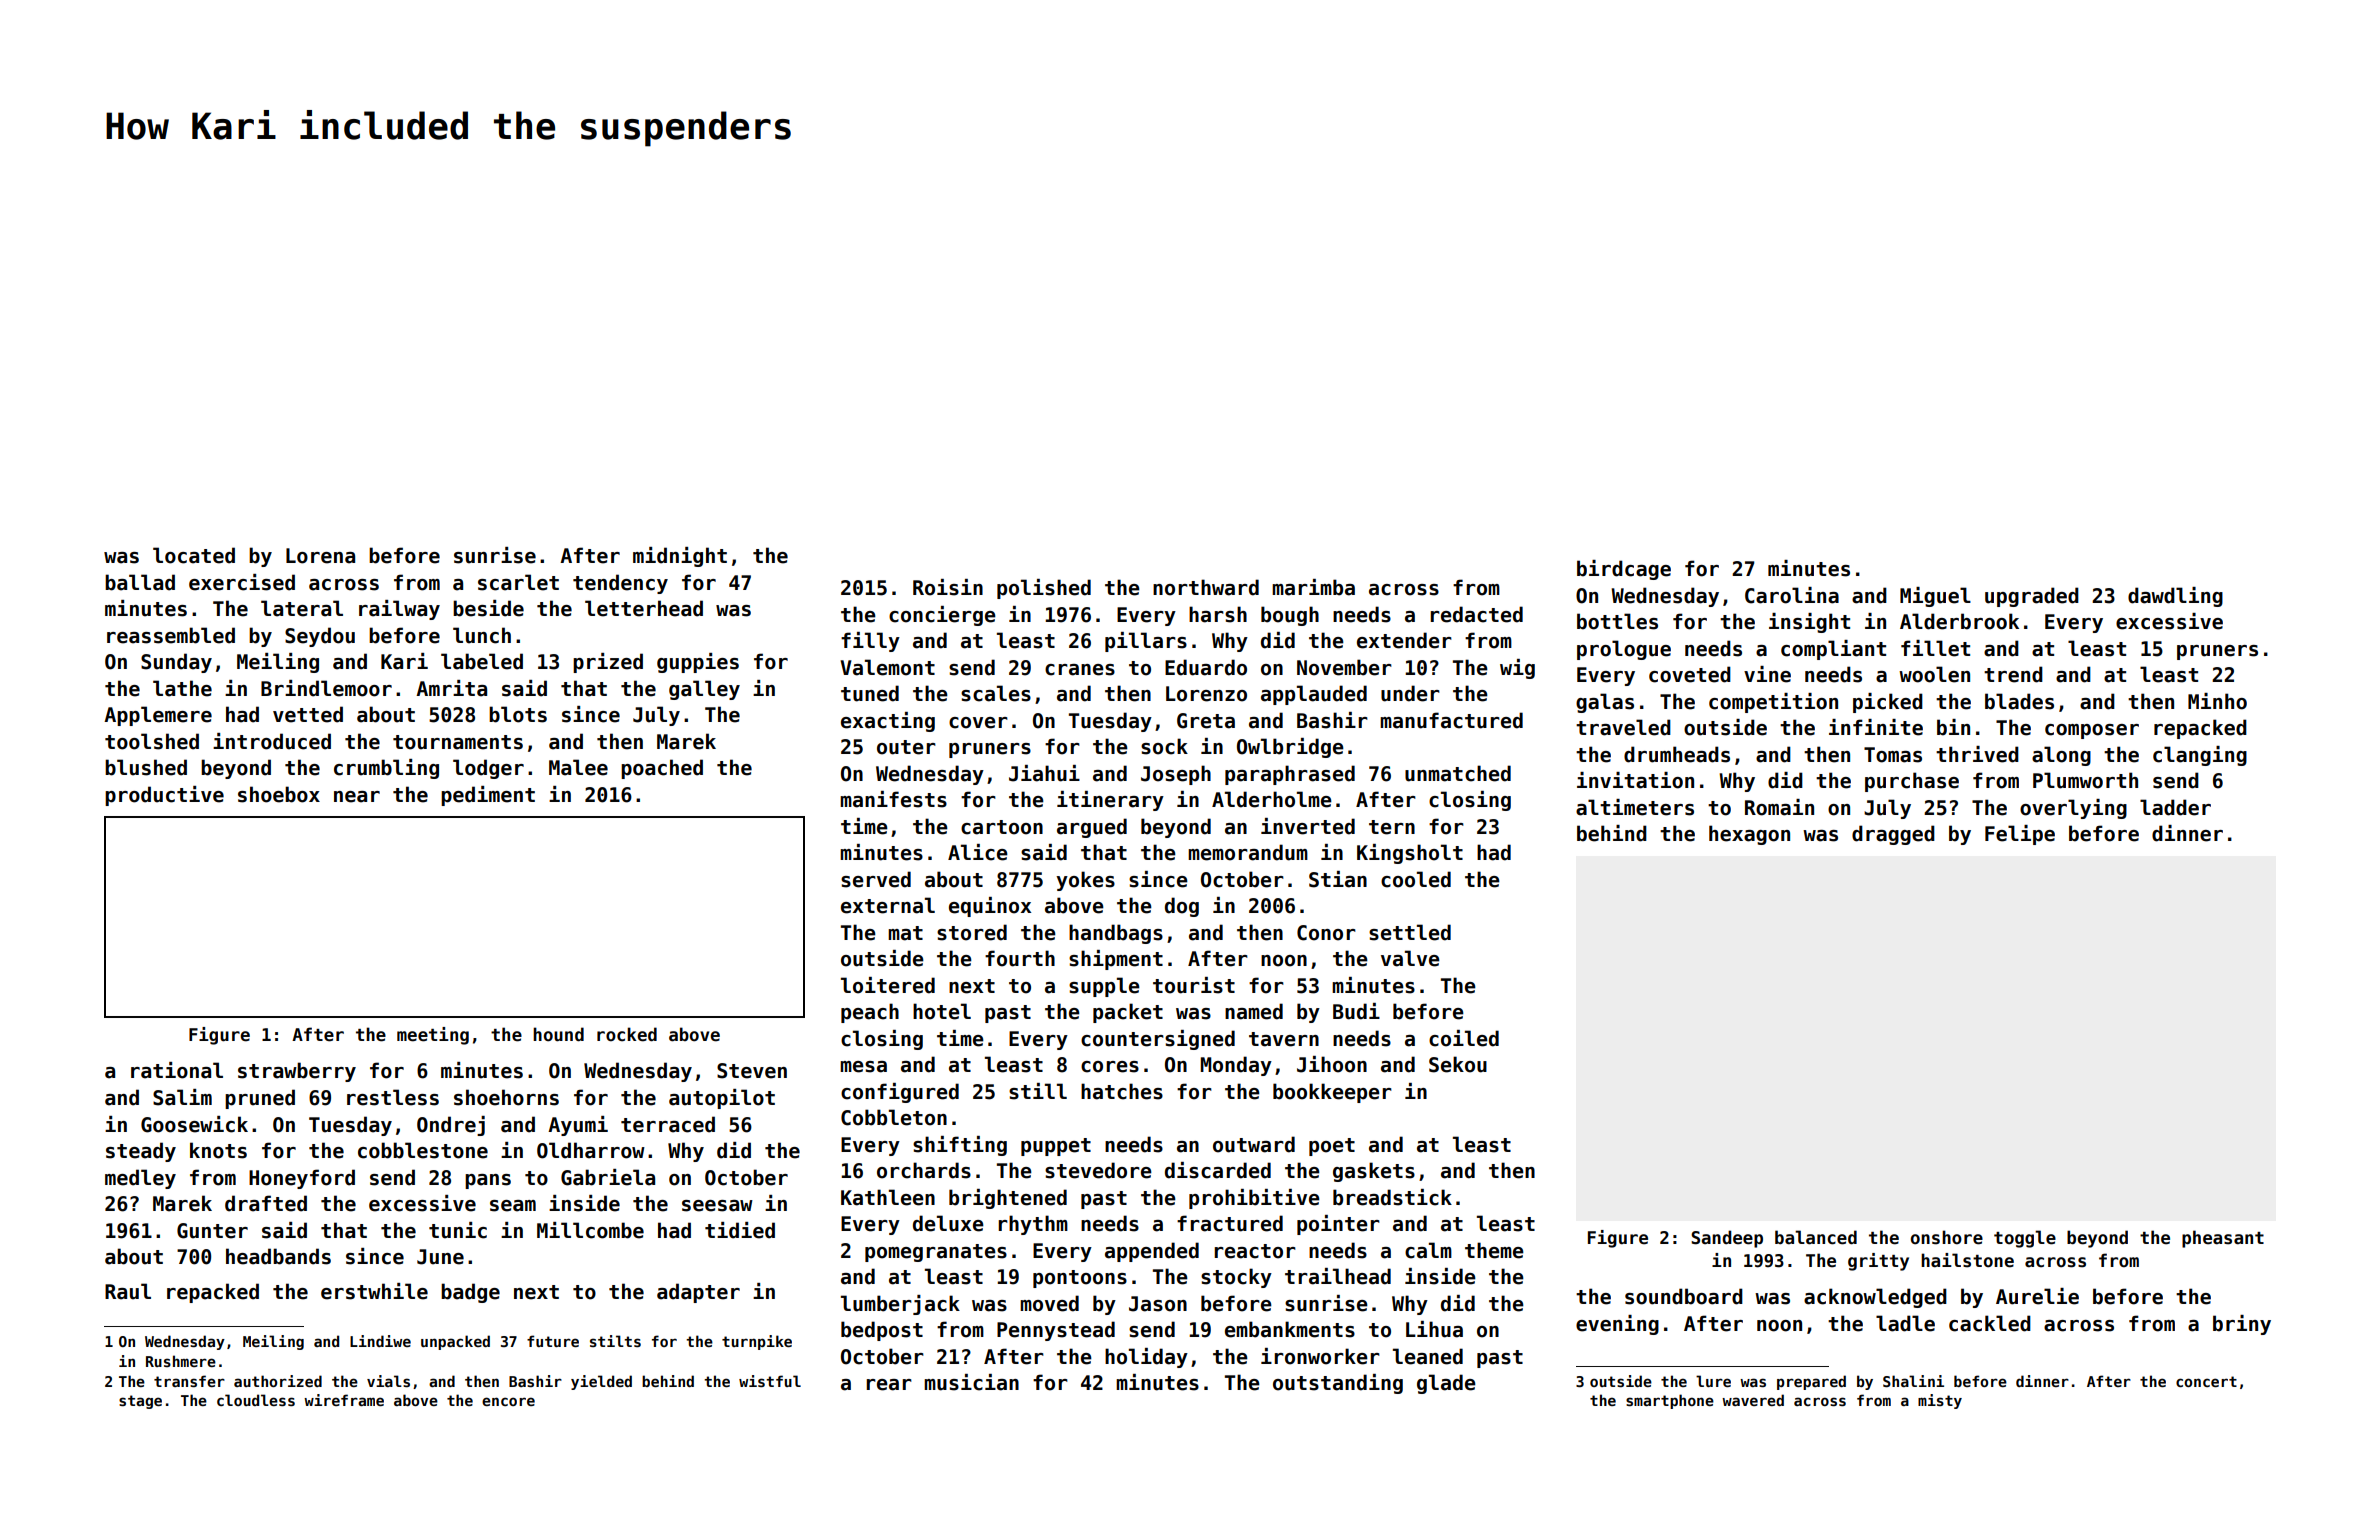 Image resolution: width=2380 pixels, height=1540 pixels. What do you see at coordinates (1458, 773) in the page?
I see `unmatched` at bounding box center [1458, 773].
